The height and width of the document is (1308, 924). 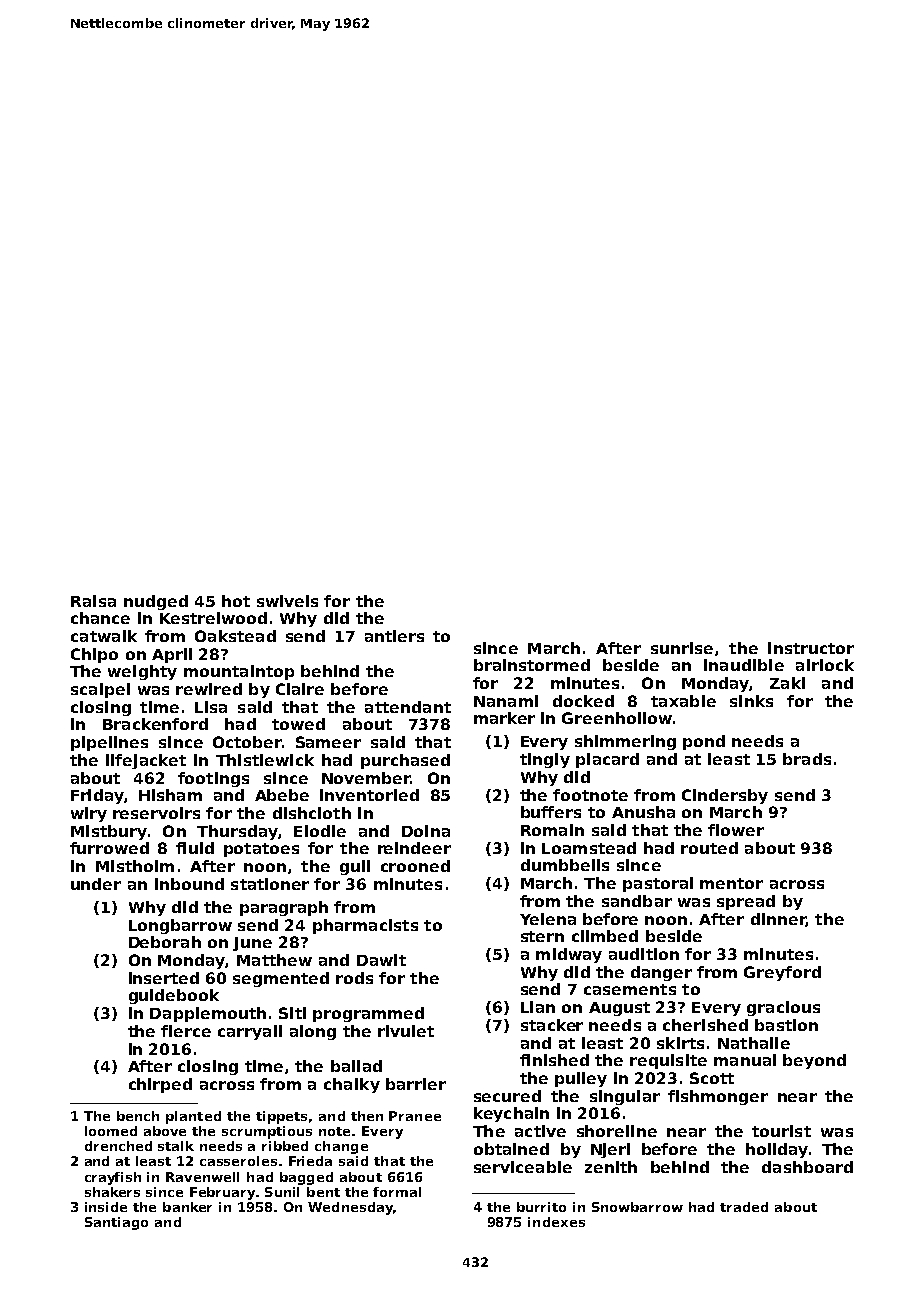 I want to click on pond, so click(x=704, y=742).
